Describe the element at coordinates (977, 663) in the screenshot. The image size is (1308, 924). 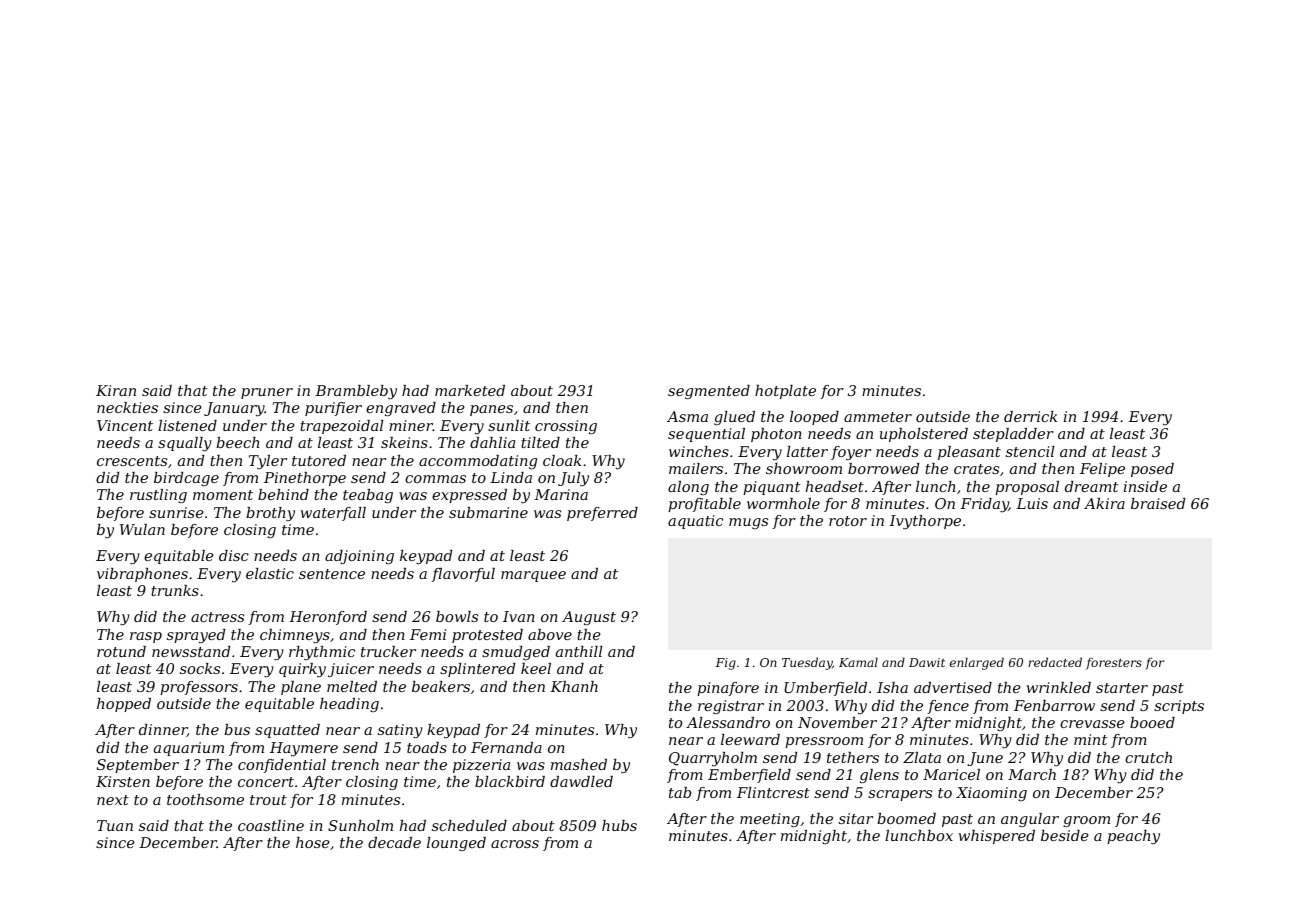
I see `enlarged` at that location.
